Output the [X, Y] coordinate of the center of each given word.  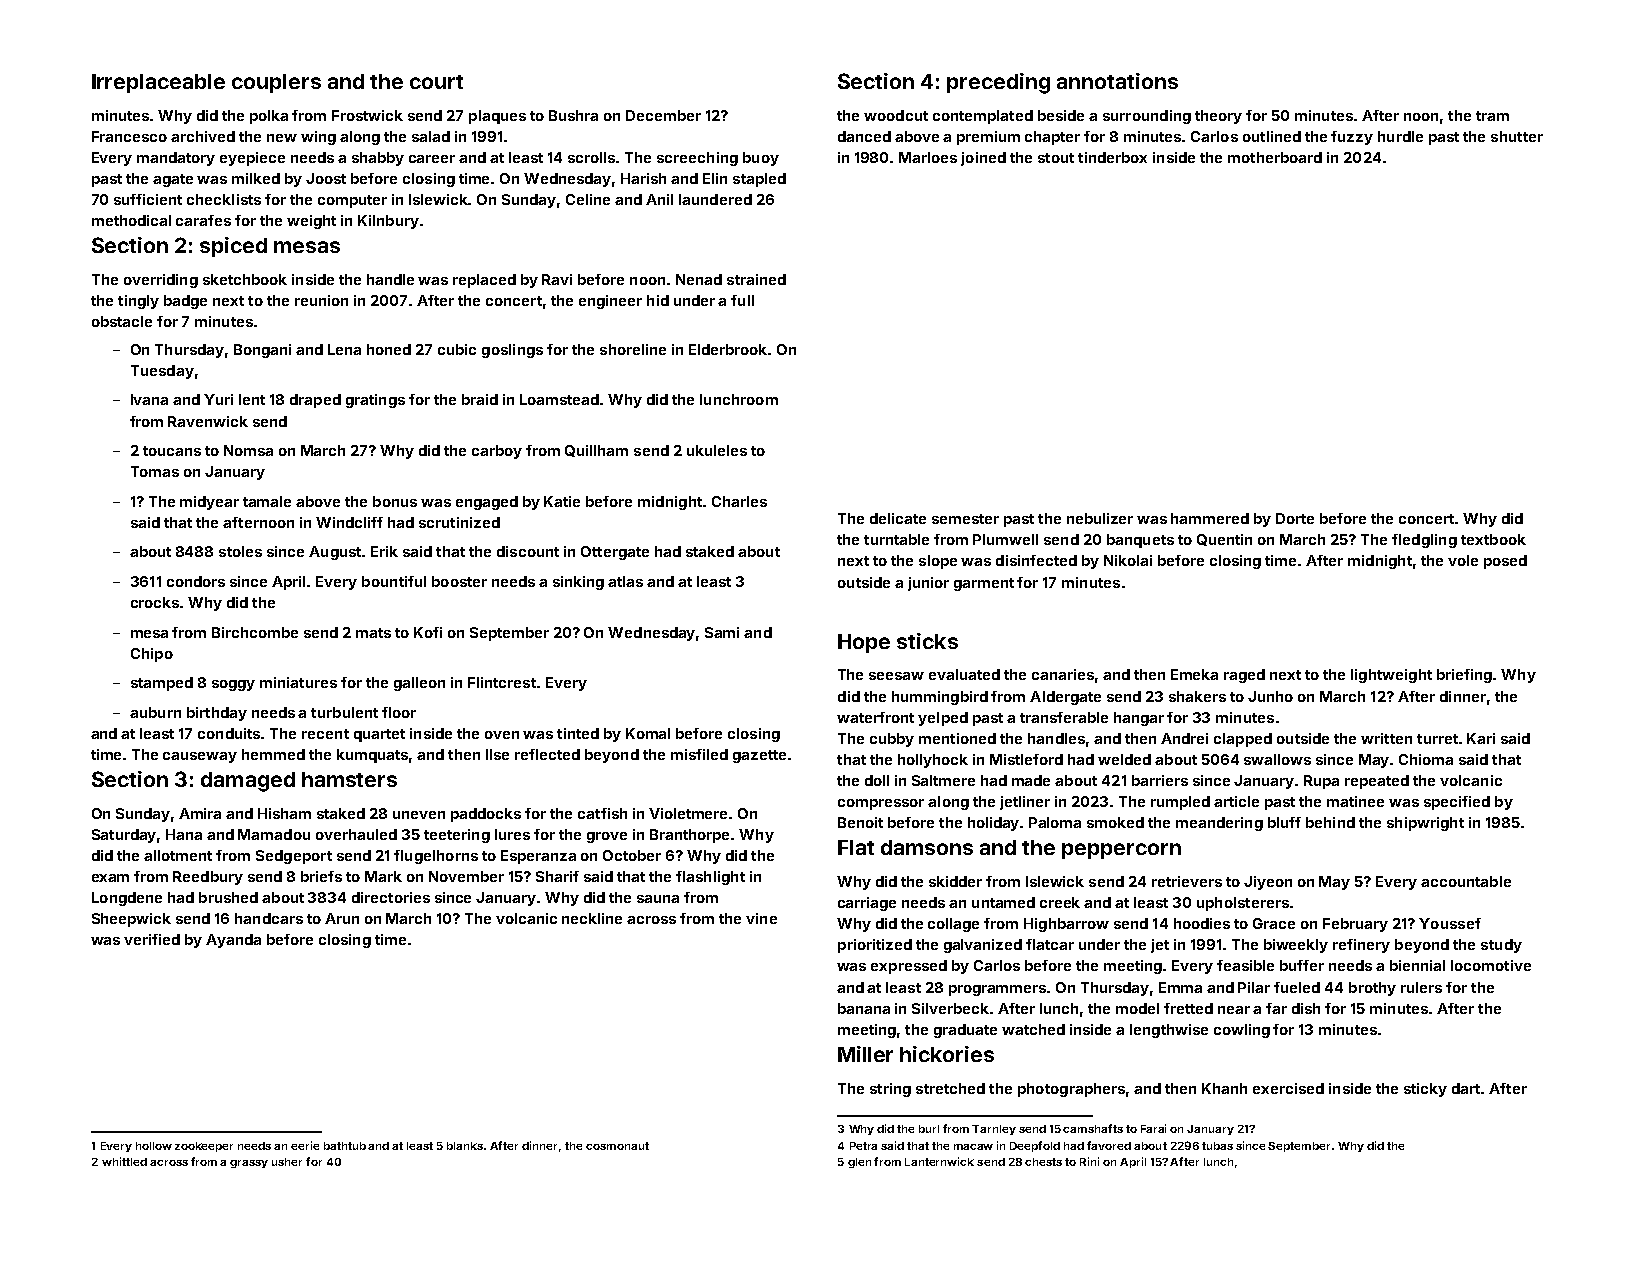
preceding [998, 83]
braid [480, 399]
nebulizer [1100, 518]
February [1355, 925]
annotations [1117, 81]
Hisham [284, 813]
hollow [154, 1146]
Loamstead [559, 399]
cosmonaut [617, 1146]
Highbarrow [1066, 925]
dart [1466, 1088]
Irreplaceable [158, 83]
